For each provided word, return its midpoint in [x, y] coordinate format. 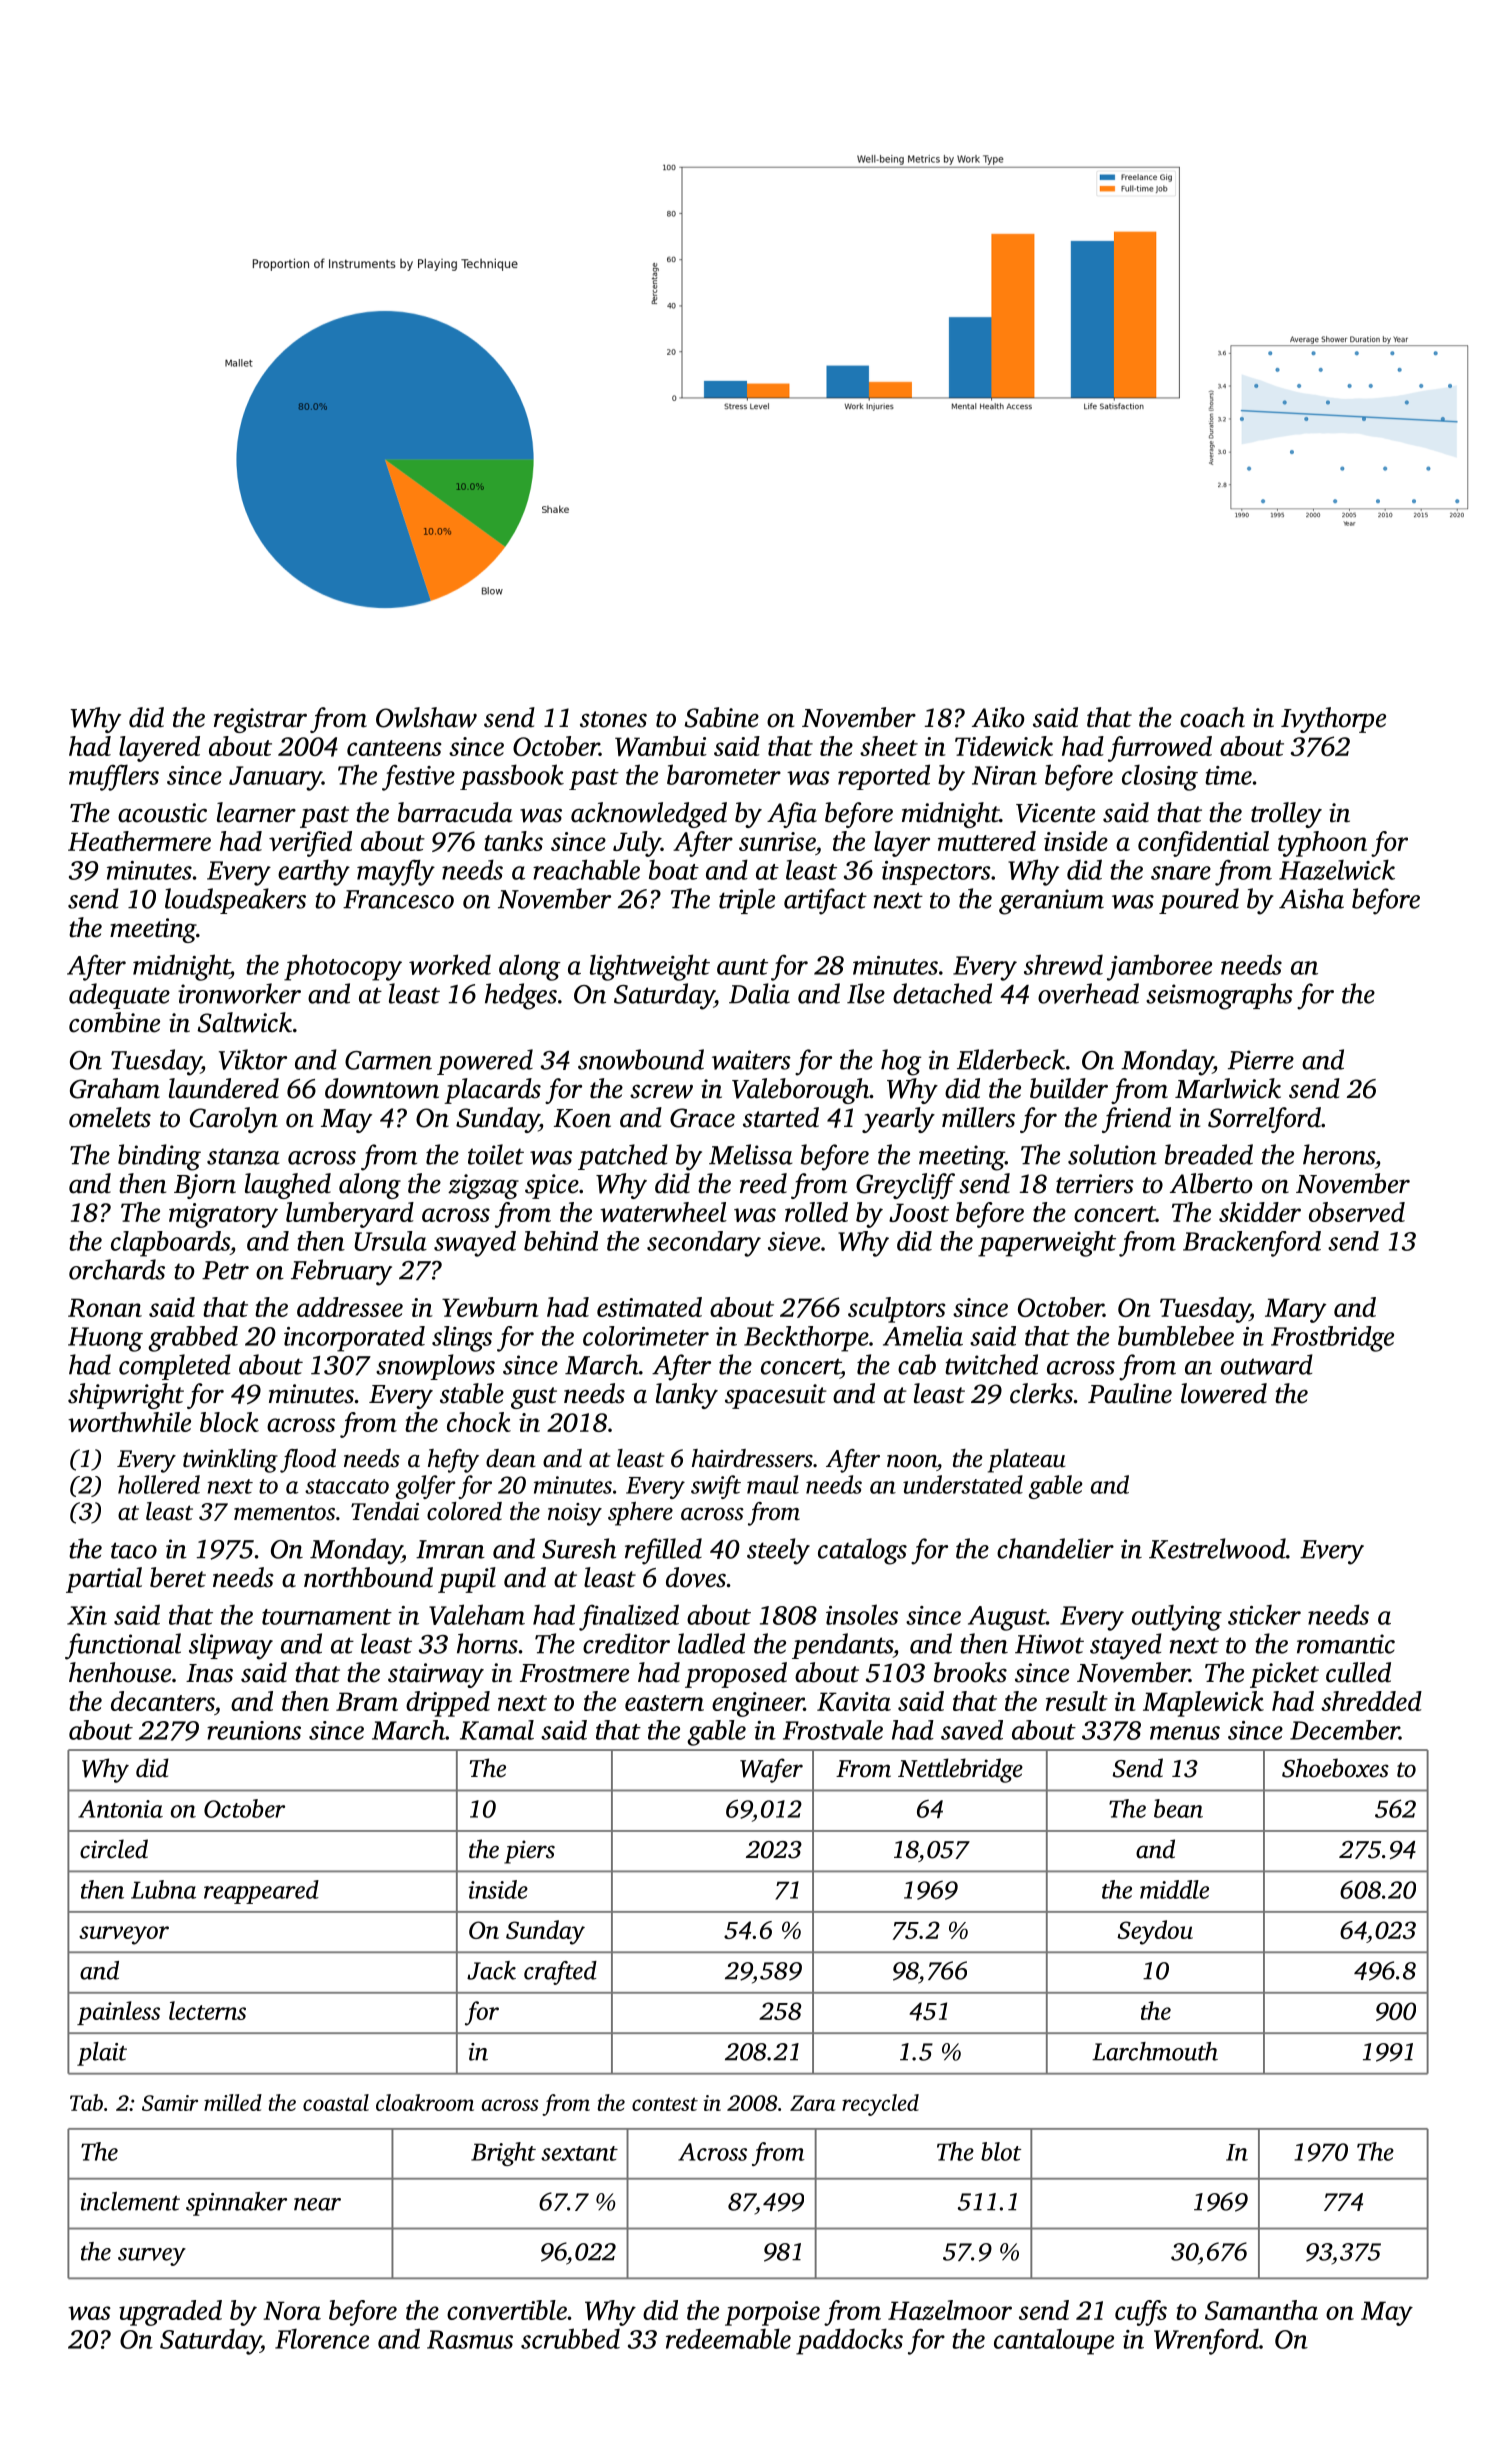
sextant [579, 2153]
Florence [322, 2338]
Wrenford [1206, 2341]
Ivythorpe [1333, 720]
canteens [394, 748]
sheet [889, 746]
